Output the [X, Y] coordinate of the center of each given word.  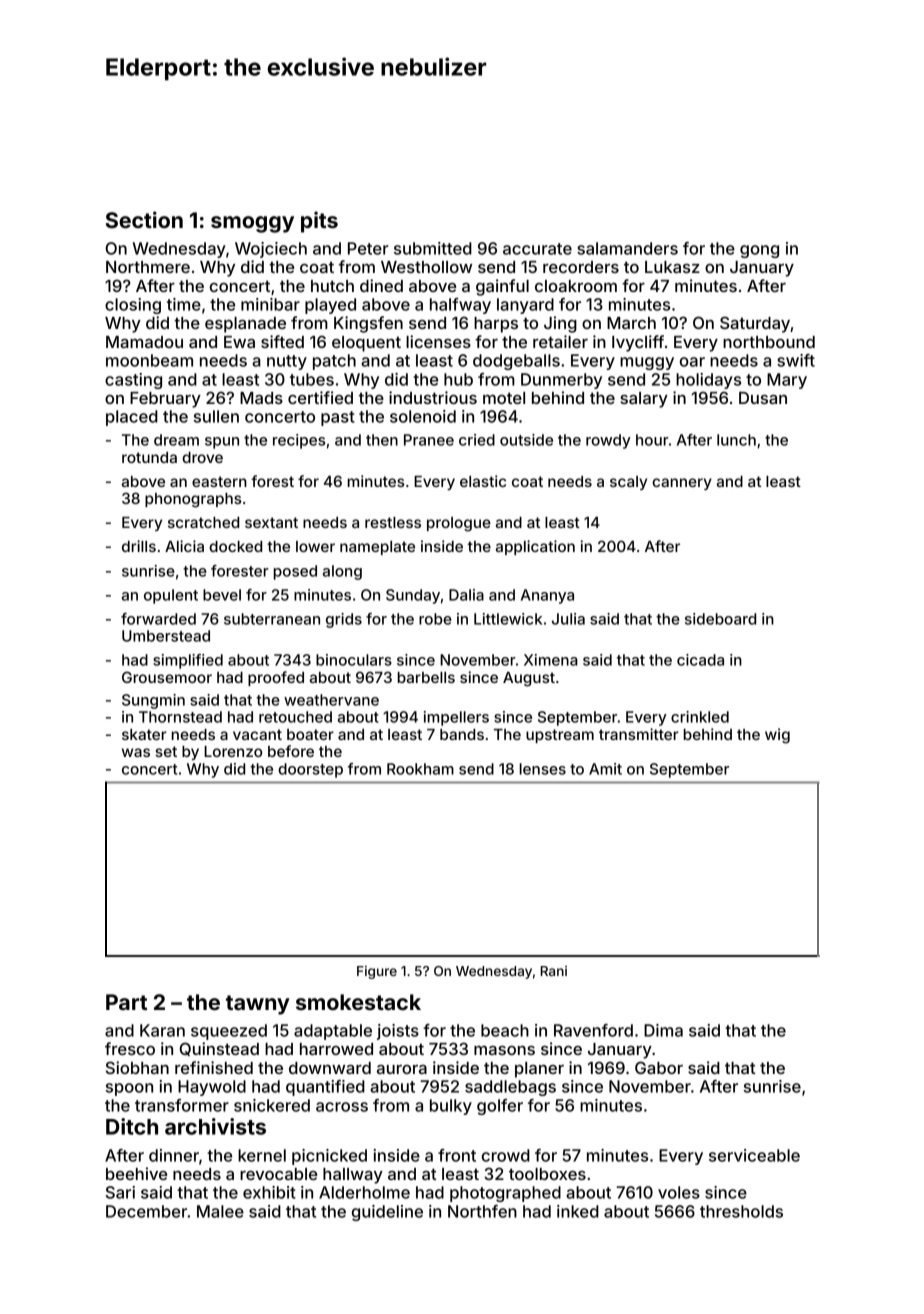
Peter [368, 248]
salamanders [627, 248]
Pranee [429, 440]
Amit [605, 769]
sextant [271, 522]
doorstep [310, 770]
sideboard [720, 619]
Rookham [420, 769]
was [136, 752]
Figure [377, 972]
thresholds [741, 1211]
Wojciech [271, 250]
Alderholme [364, 1192]
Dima [663, 1030]
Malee [220, 1211]
